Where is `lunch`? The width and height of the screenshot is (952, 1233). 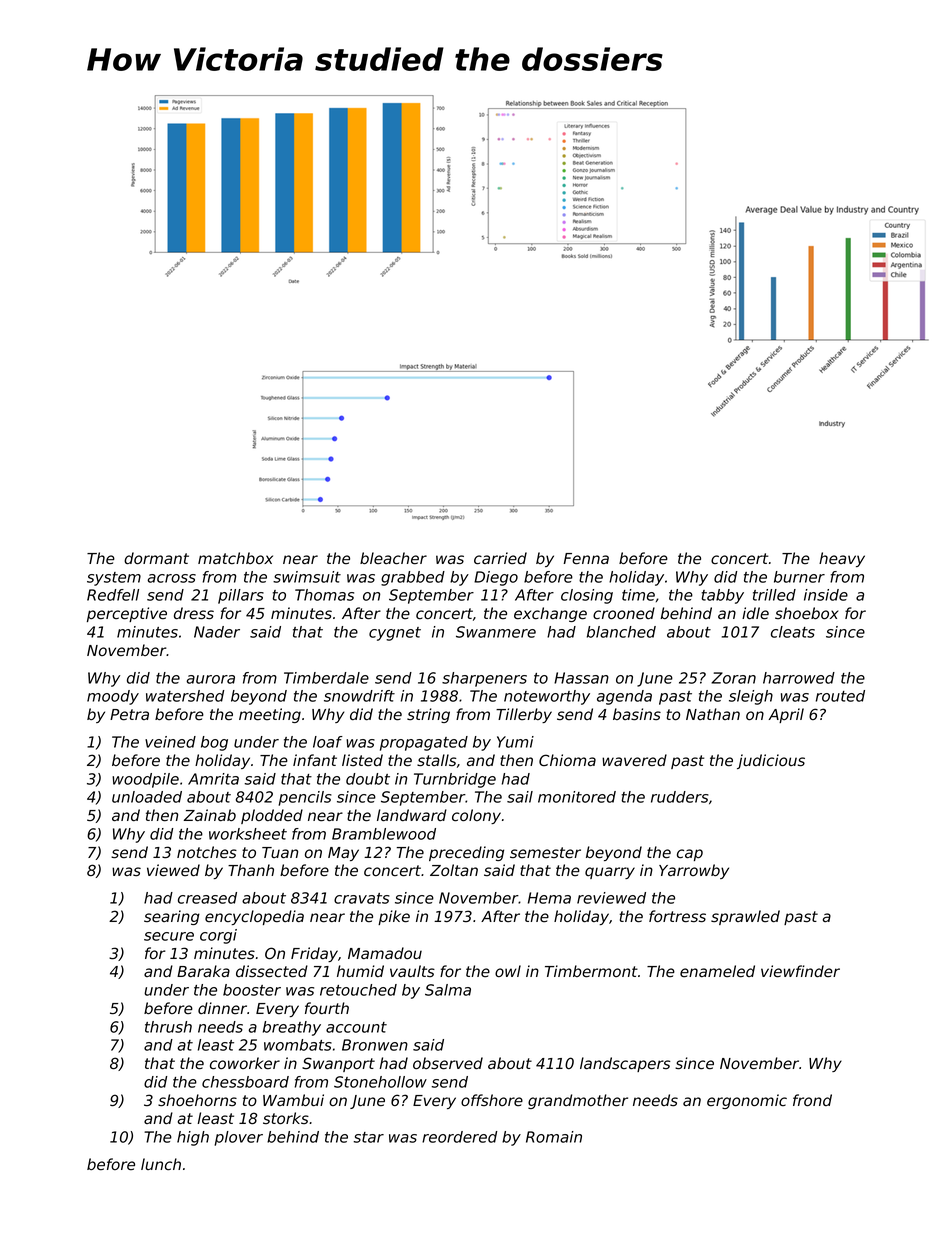 lunch is located at coordinates (161, 1164).
